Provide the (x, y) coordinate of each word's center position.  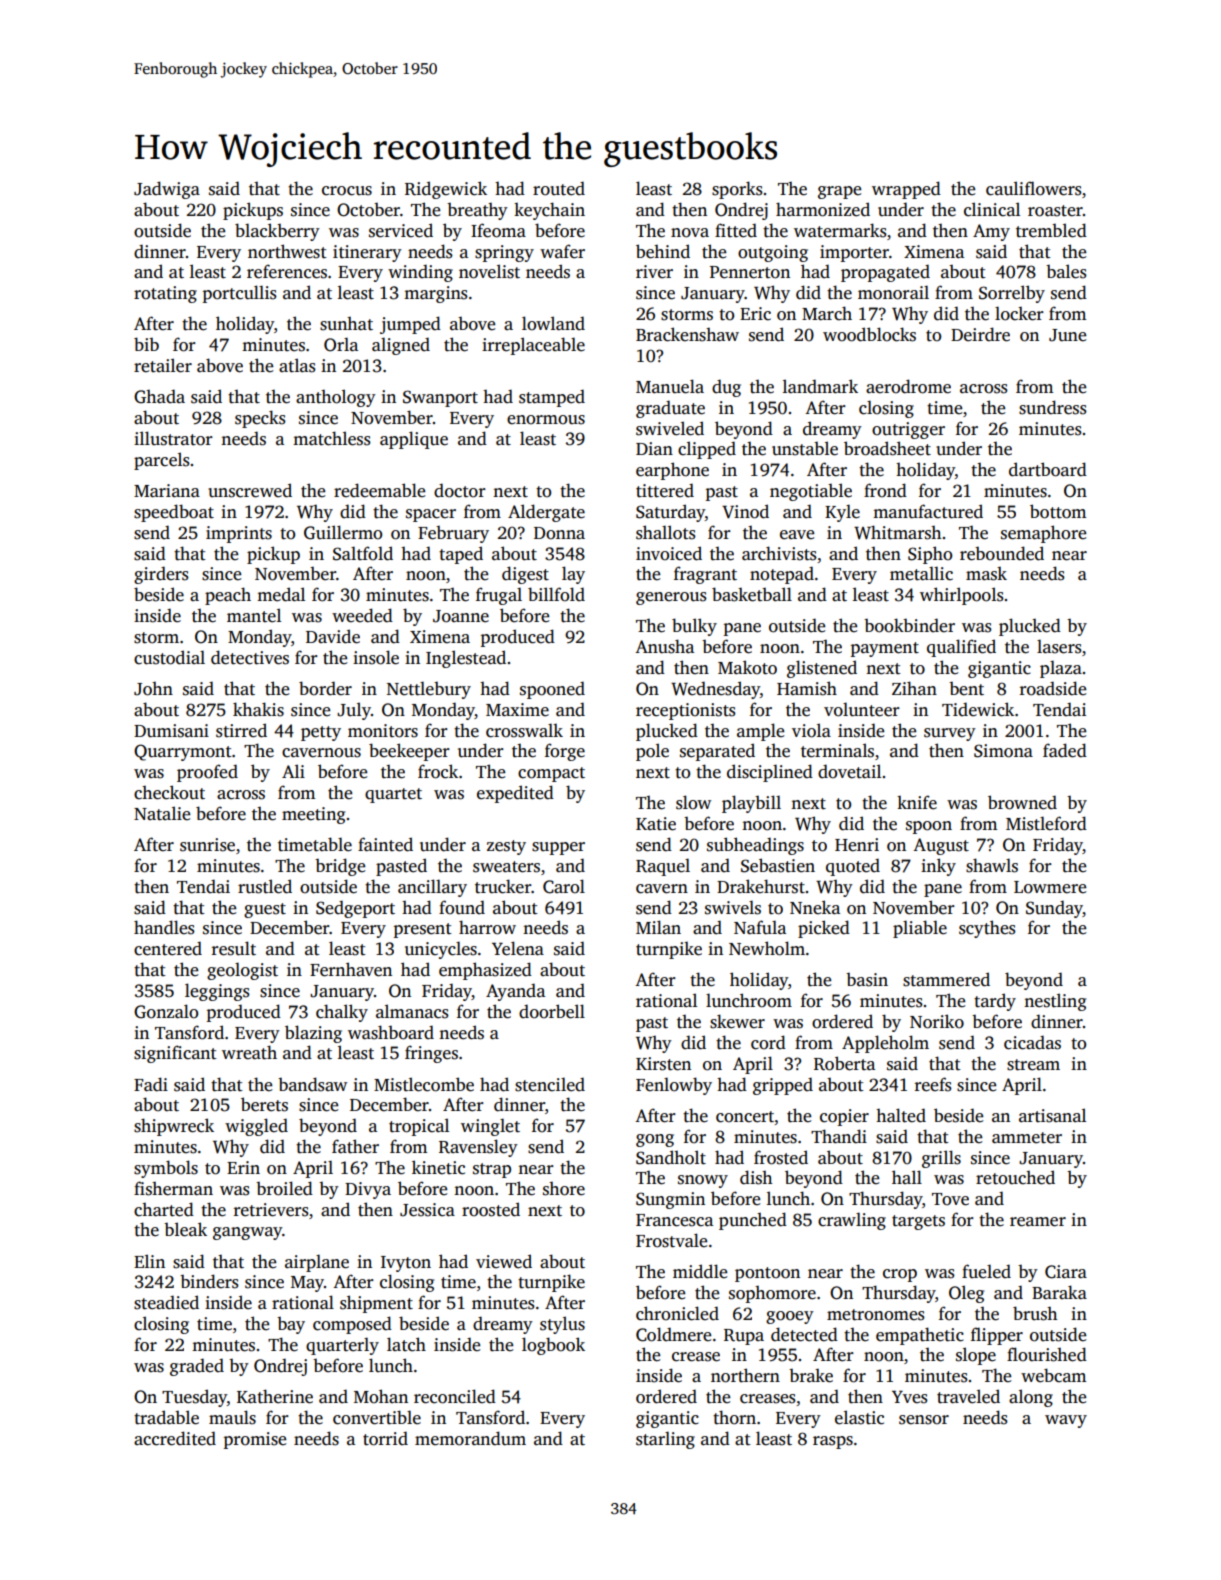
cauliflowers (1034, 188)
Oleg (966, 1294)
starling (665, 1440)
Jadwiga (167, 190)
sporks (737, 190)
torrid (385, 1439)
